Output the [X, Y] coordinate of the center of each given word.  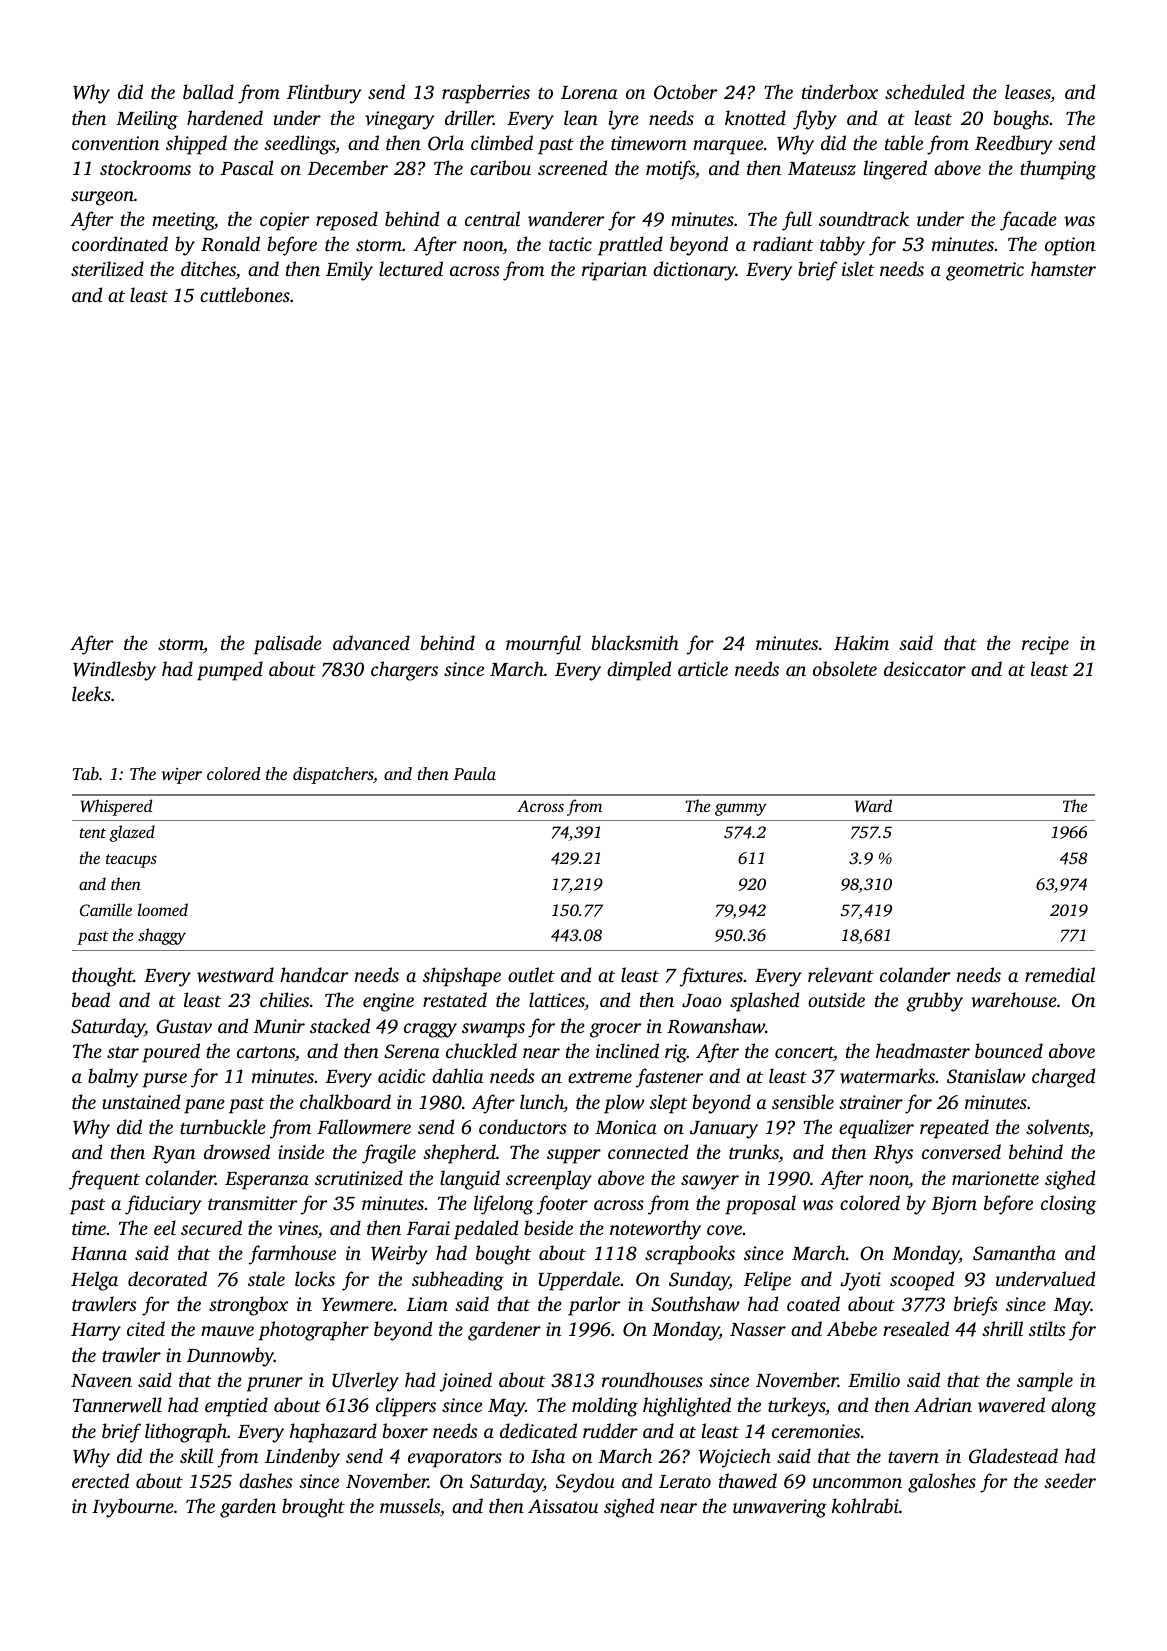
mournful [543, 645]
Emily [349, 271]
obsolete [845, 668]
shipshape [462, 977]
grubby [934, 1002]
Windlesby [114, 671]
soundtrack [864, 218]
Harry [96, 1332]
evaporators [455, 1459]
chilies [284, 999]
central [492, 218]
